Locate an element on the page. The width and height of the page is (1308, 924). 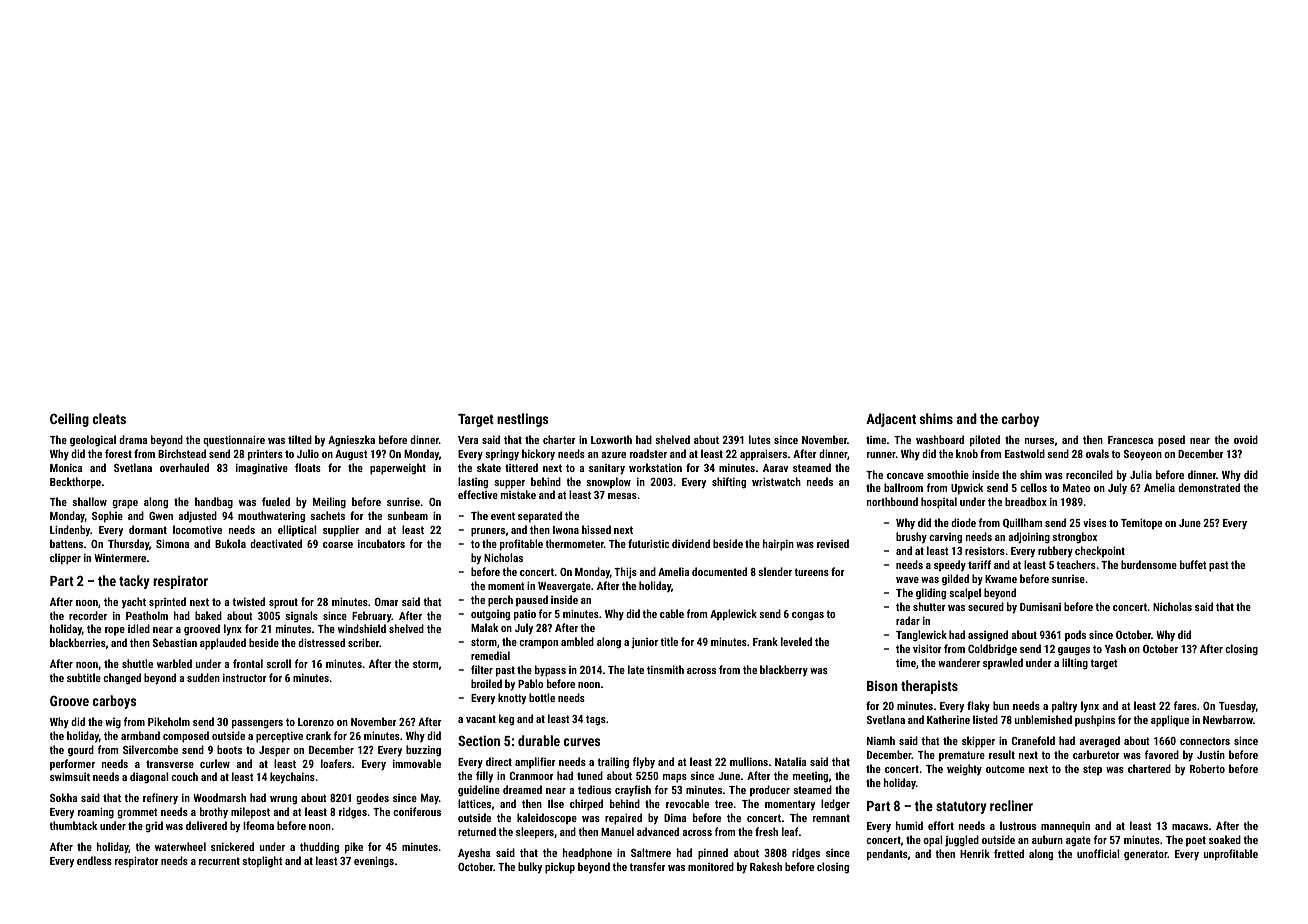
Francesca is located at coordinates (1130, 440).
